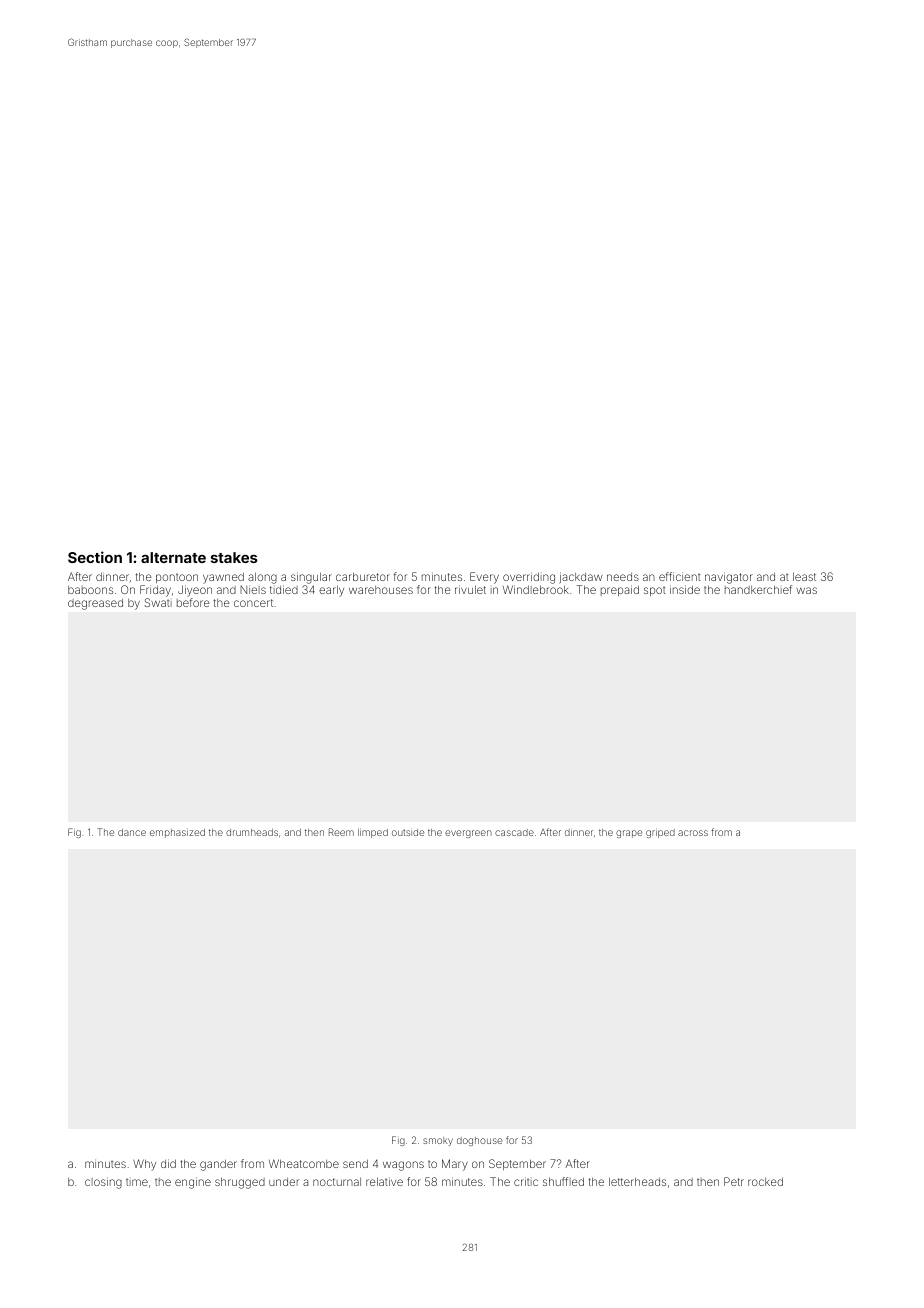 This screenshot has height=1308, width=924. I want to click on grape, so click(629, 834).
